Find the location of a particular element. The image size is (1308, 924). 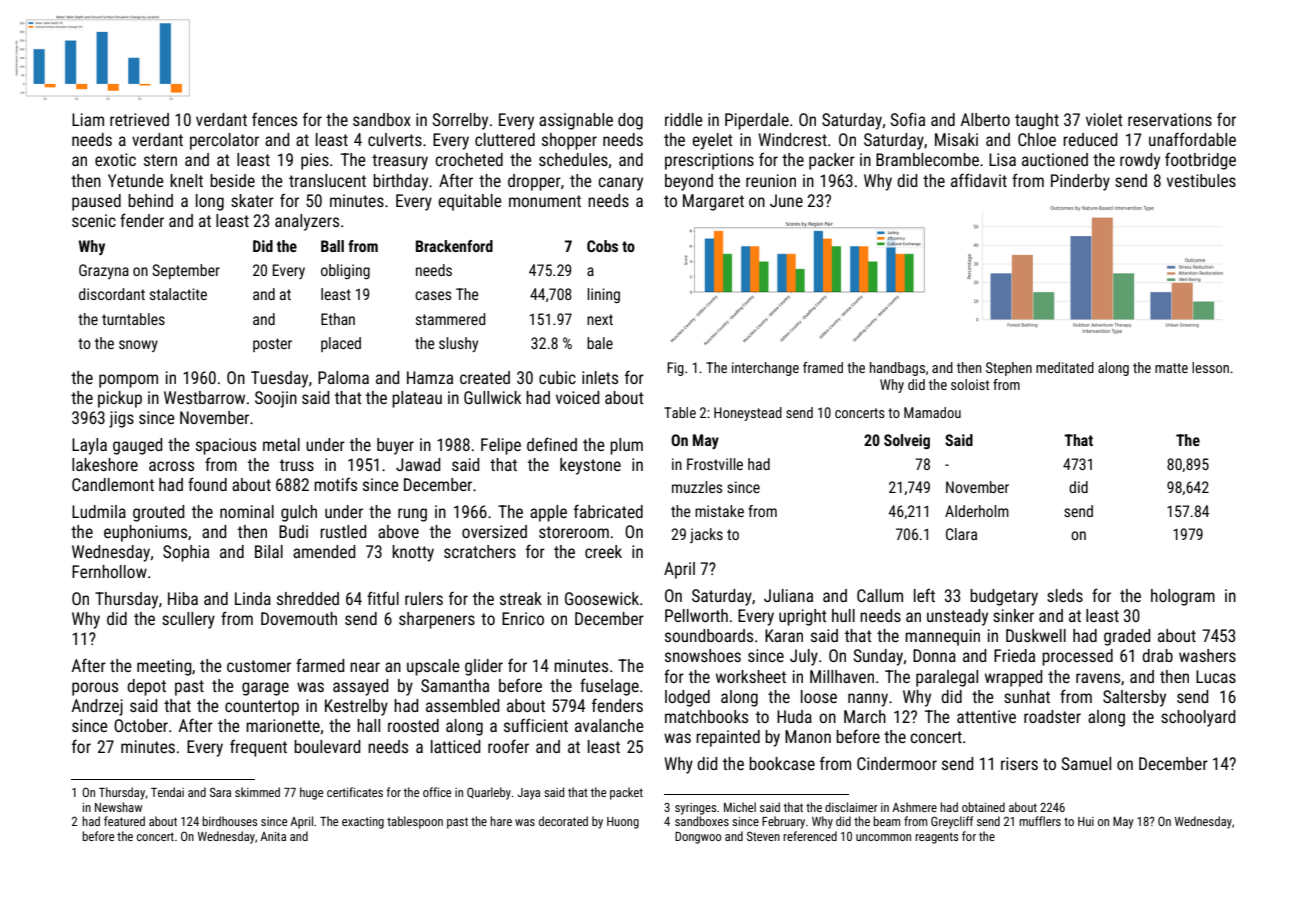

marionette is located at coordinates (283, 725).
